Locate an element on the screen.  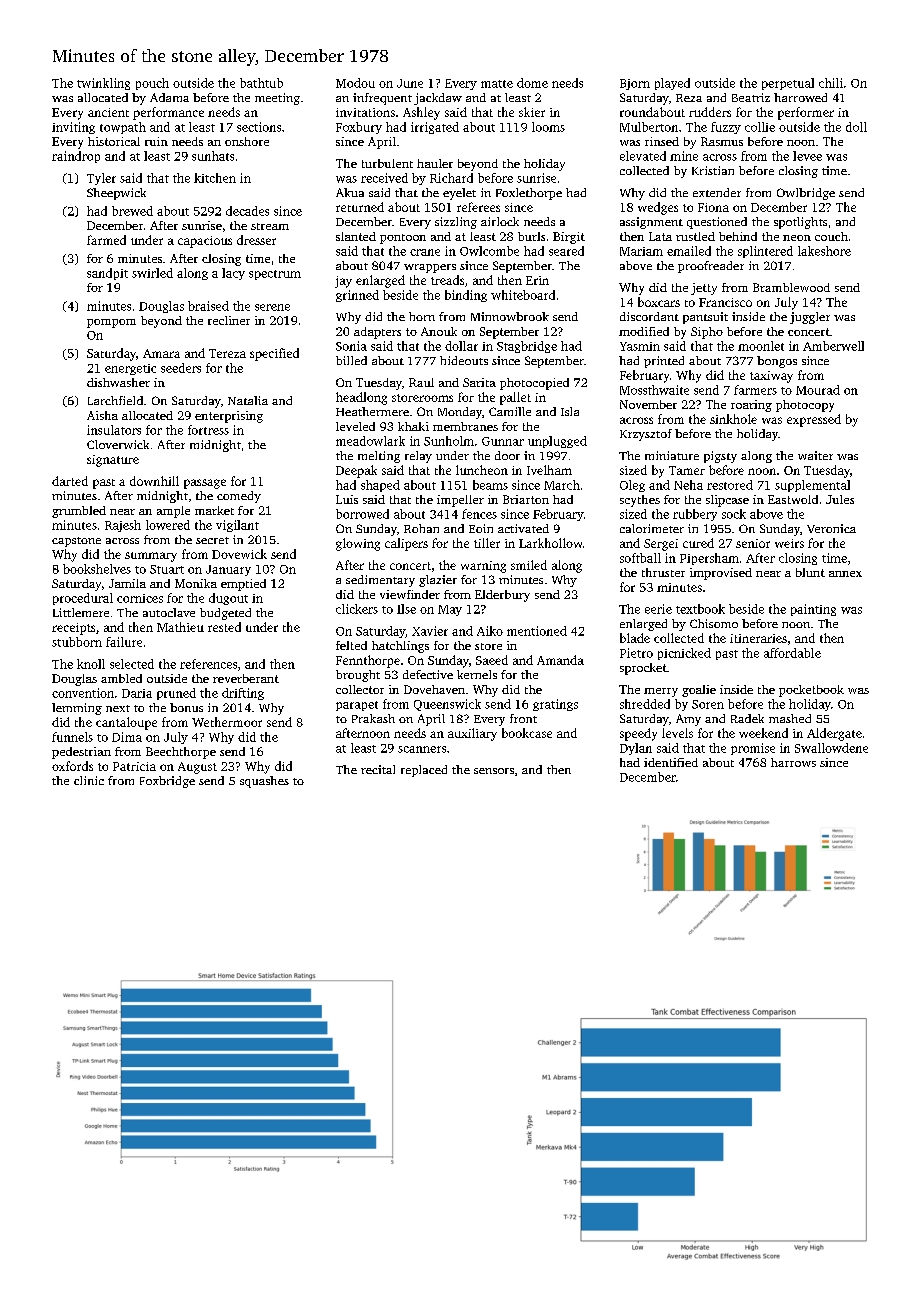
irrigated is located at coordinates (435, 128).
